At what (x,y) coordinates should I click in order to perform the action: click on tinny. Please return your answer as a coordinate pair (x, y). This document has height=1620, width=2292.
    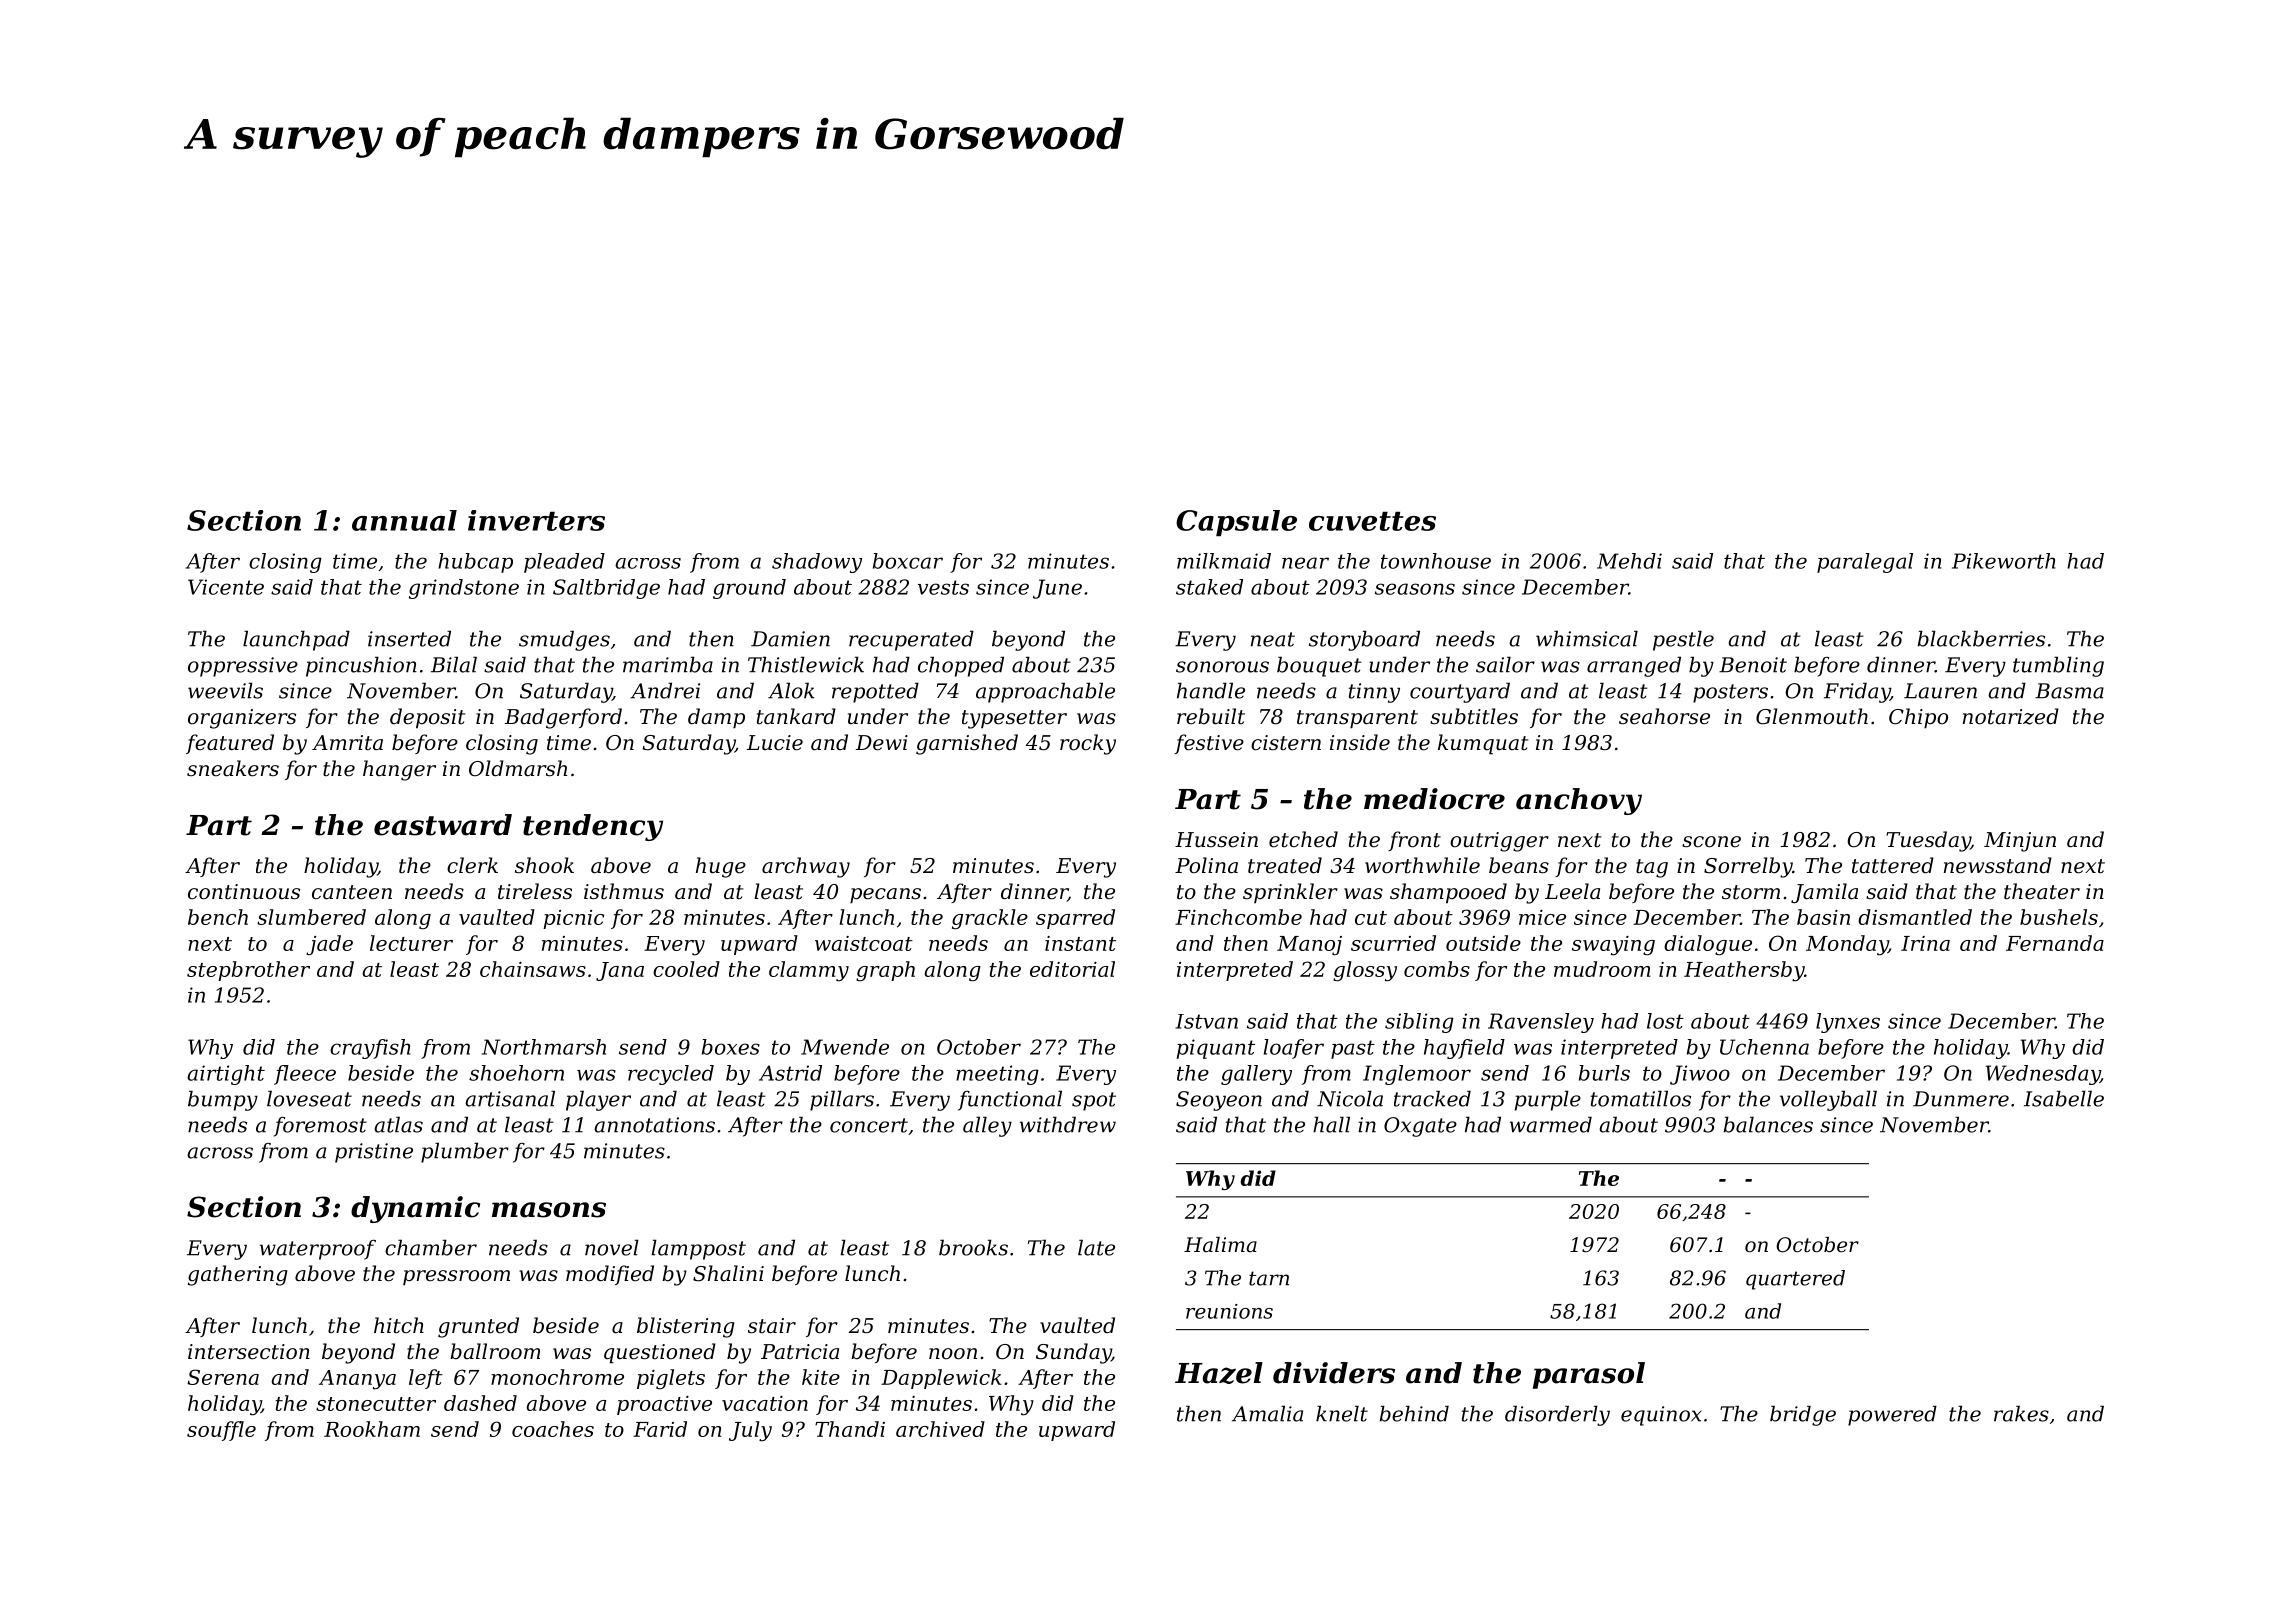
    Looking at the image, I should click on (1374, 693).
